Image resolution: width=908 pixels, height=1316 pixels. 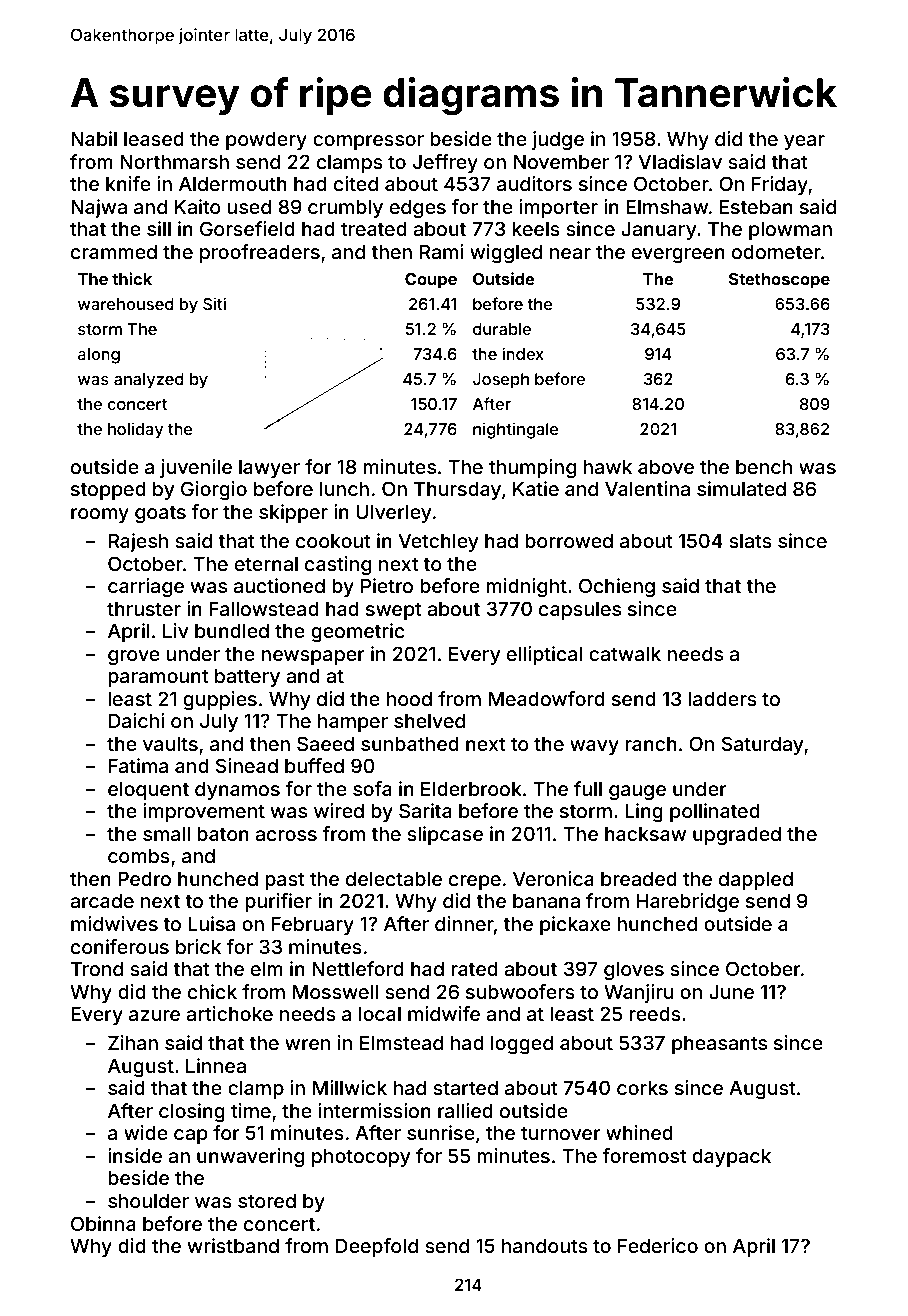 What do you see at coordinates (102, 900) in the image?
I see `arcade` at bounding box center [102, 900].
